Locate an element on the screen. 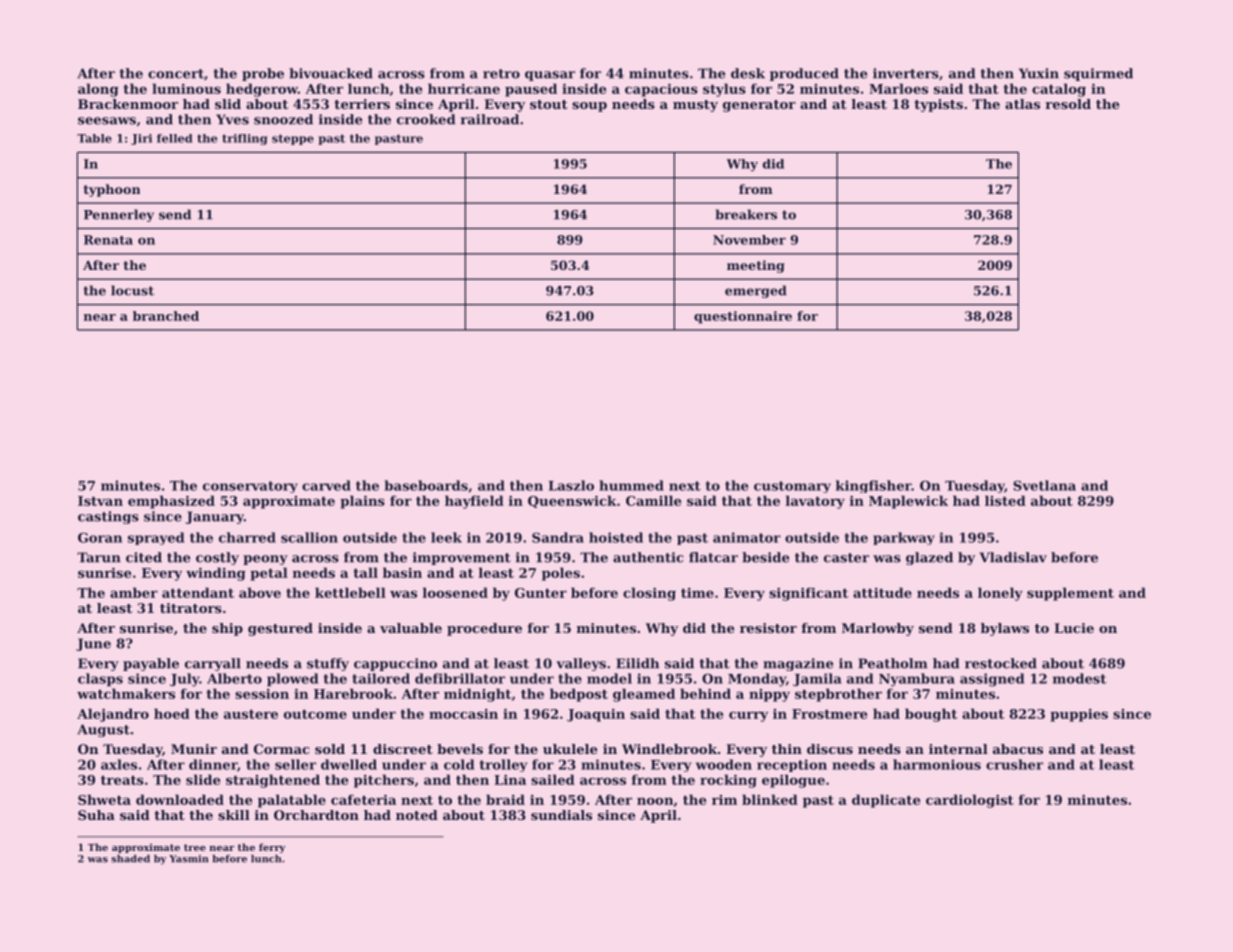 Image resolution: width=1233 pixels, height=952 pixels. Laszlo is located at coordinates (571, 485).
